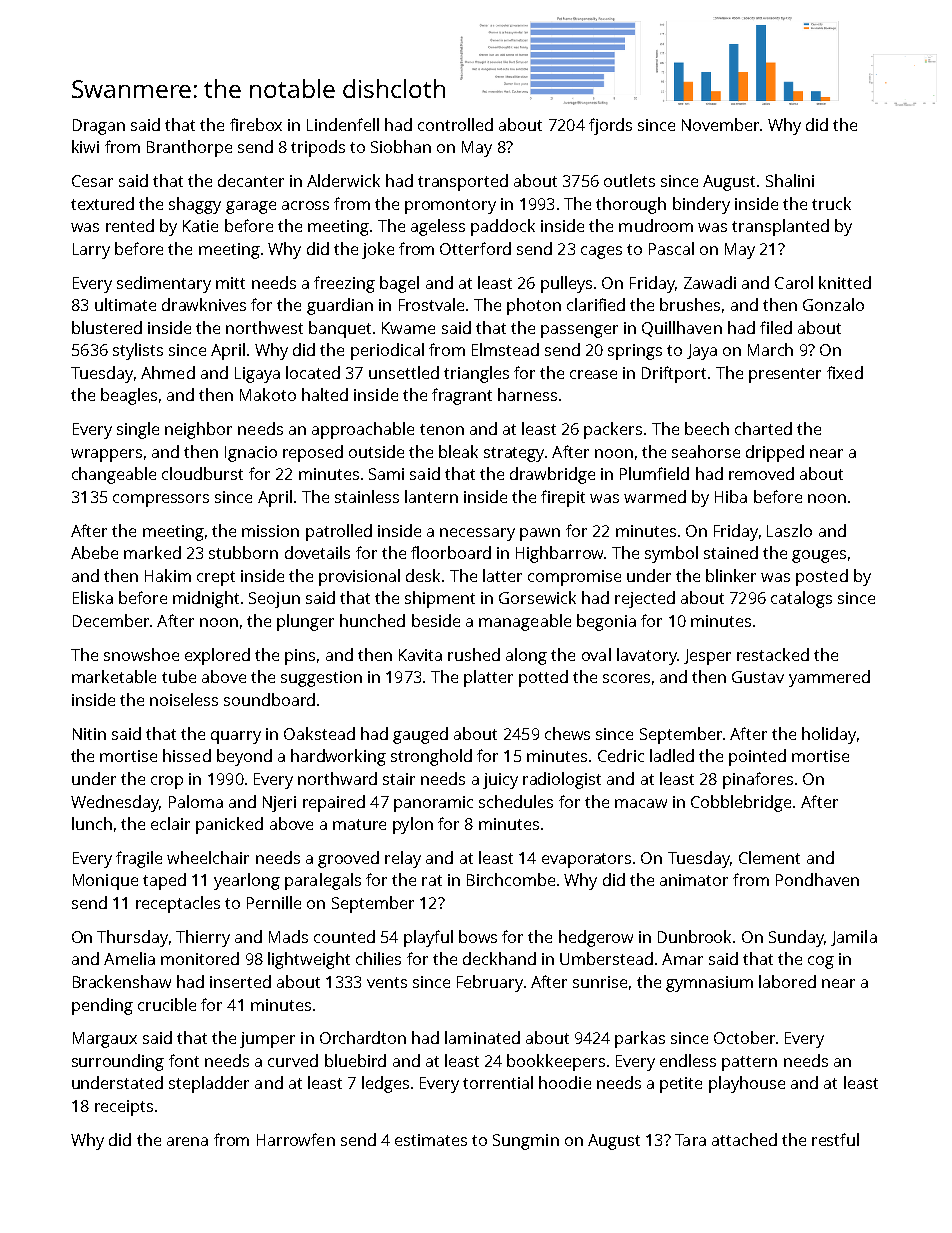 Image resolution: width=952 pixels, height=1233 pixels. Describe the element at coordinates (124, 1108) in the document. I see `receipts` at that location.
